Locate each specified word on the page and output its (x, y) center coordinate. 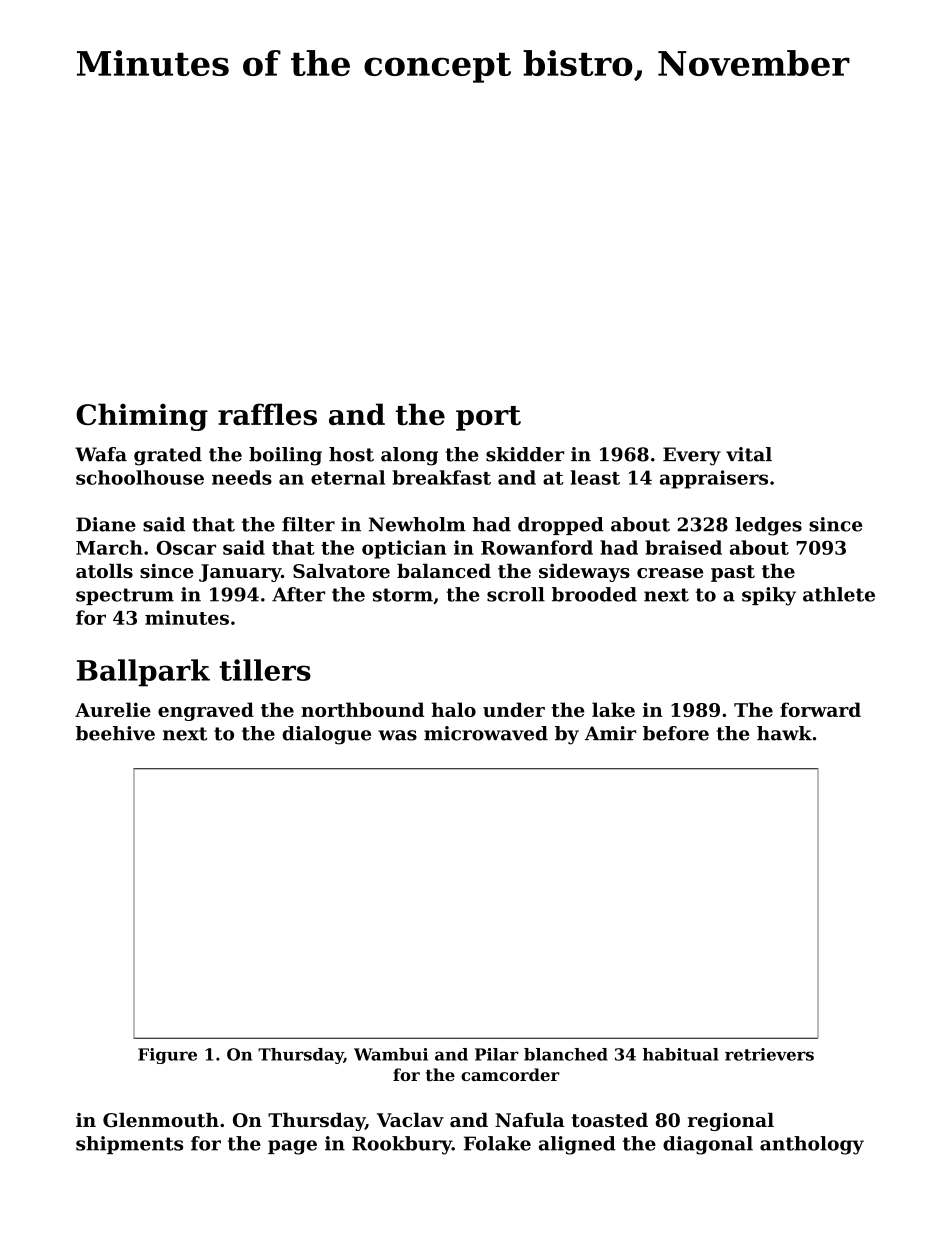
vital (749, 454)
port (488, 418)
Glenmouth (161, 1120)
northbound (362, 709)
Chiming (142, 417)
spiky (769, 596)
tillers (265, 670)
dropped (561, 526)
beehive (115, 733)
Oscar (186, 547)
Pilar (497, 1054)
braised (683, 547)
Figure (167, 1056)
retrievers (769, 1054)
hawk (784, 733)
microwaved (486, 733)
